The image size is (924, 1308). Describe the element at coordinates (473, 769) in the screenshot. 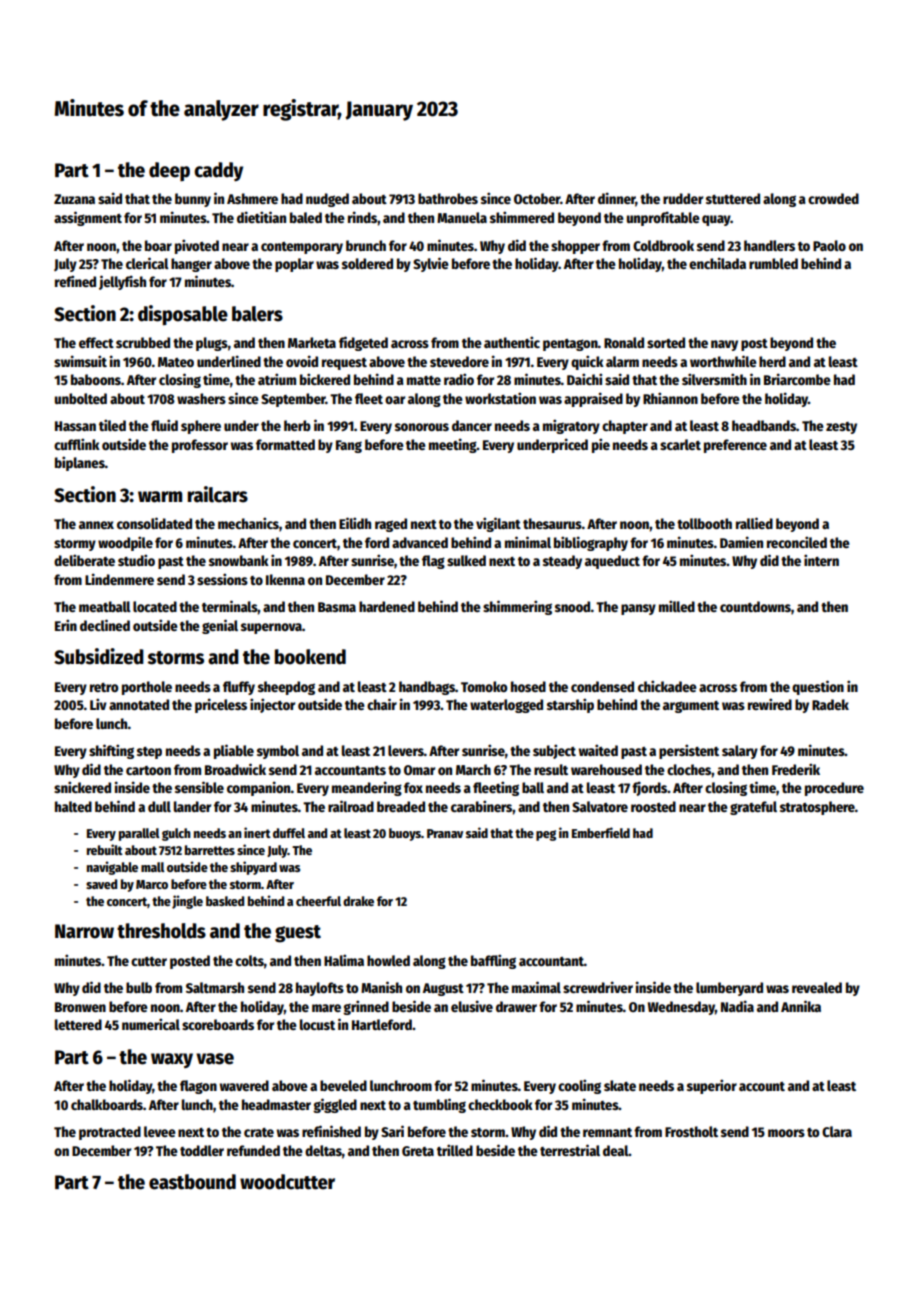

I see `March` at that location.
